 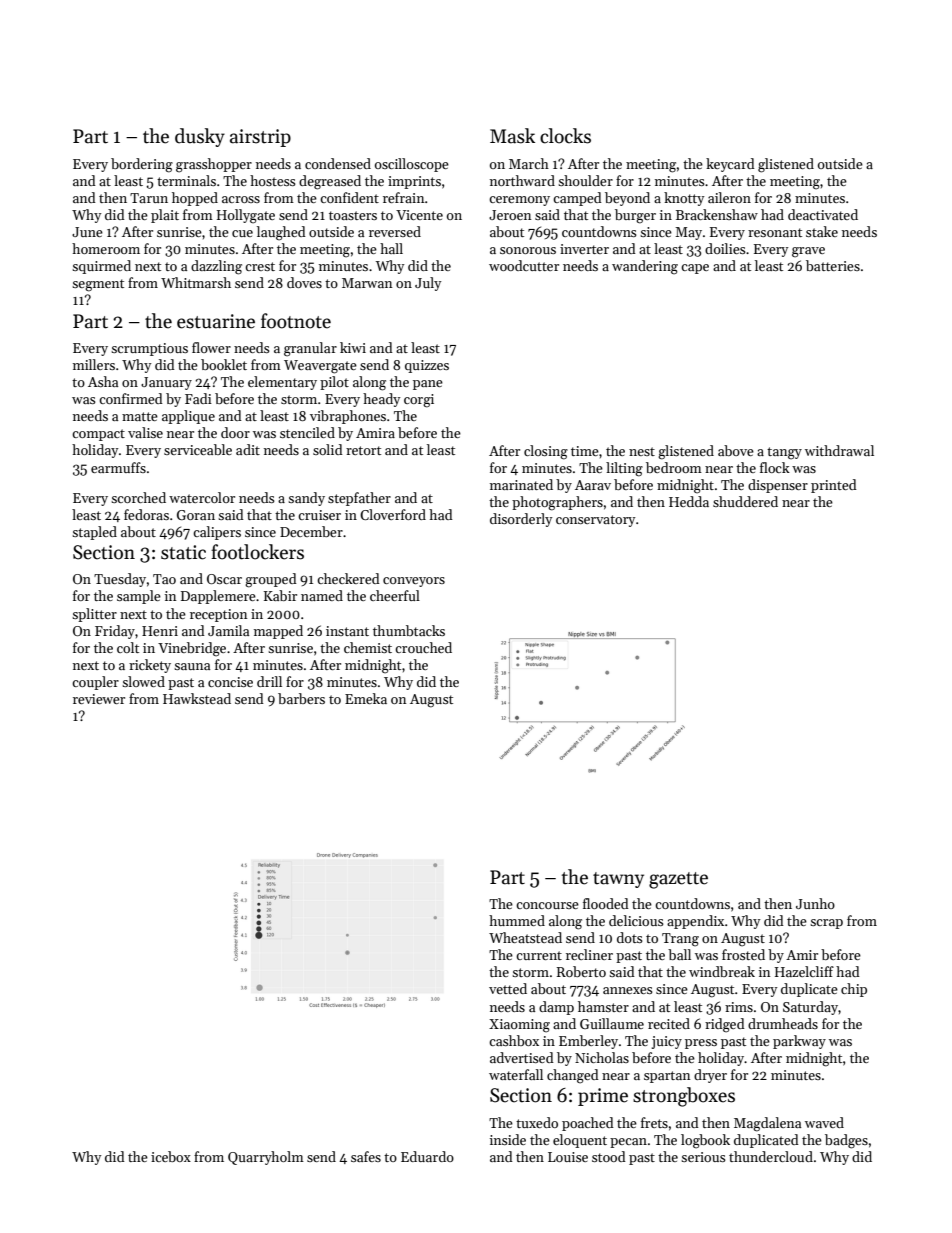 What do you see at coordinates (414, 582) in the screenshot?
I see `conveyors` at bounding box center [414, 582].
